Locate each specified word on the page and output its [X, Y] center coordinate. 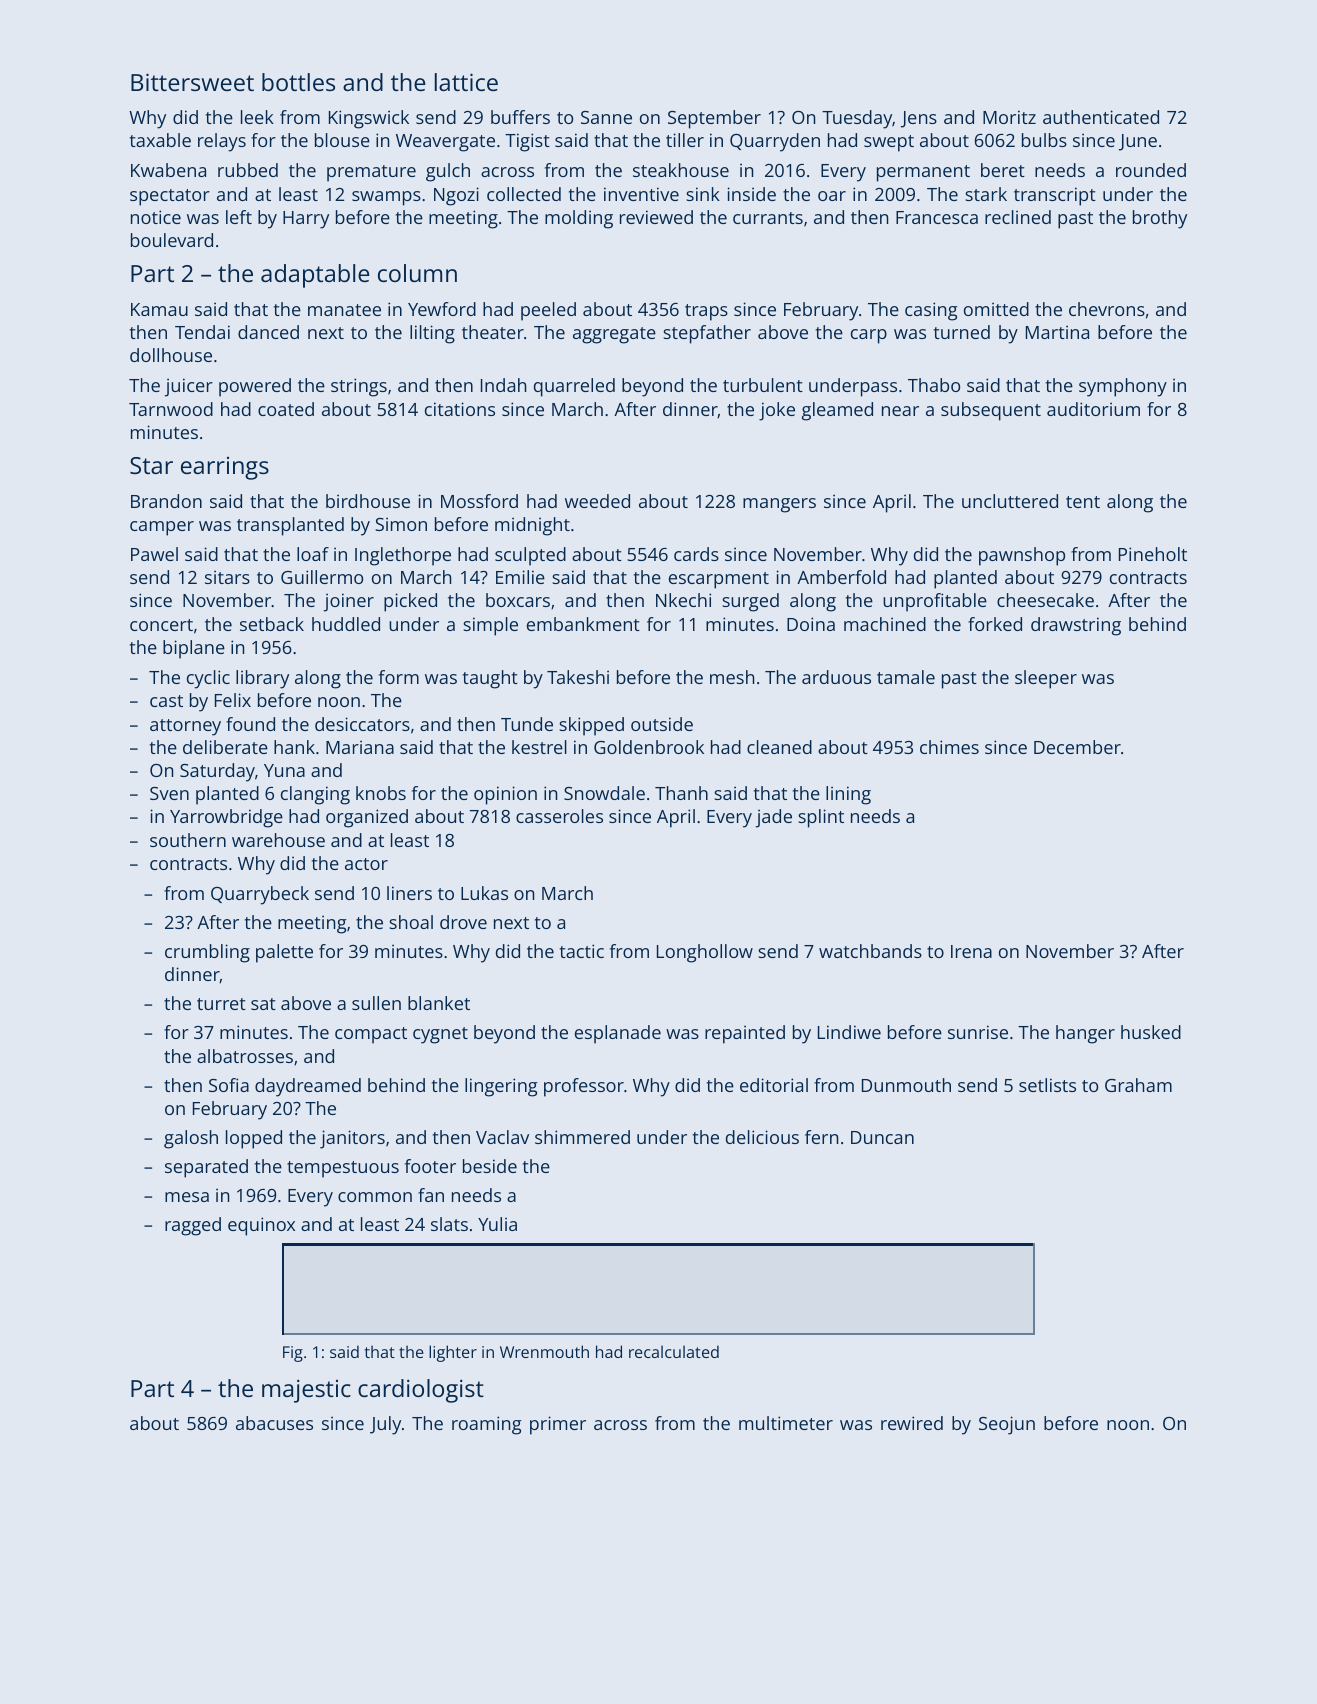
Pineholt [1153, 554]
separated [206, 1168]
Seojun [1007, 1425]
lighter [453, 1353]
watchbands [870, 951]
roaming [487, 1425]
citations [460, 409]
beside [490, 1166]
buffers [520, 117]
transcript [1055, 196]
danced [268, 332]
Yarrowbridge [226, 818]
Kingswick [369, 119]
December [1077, 747]
